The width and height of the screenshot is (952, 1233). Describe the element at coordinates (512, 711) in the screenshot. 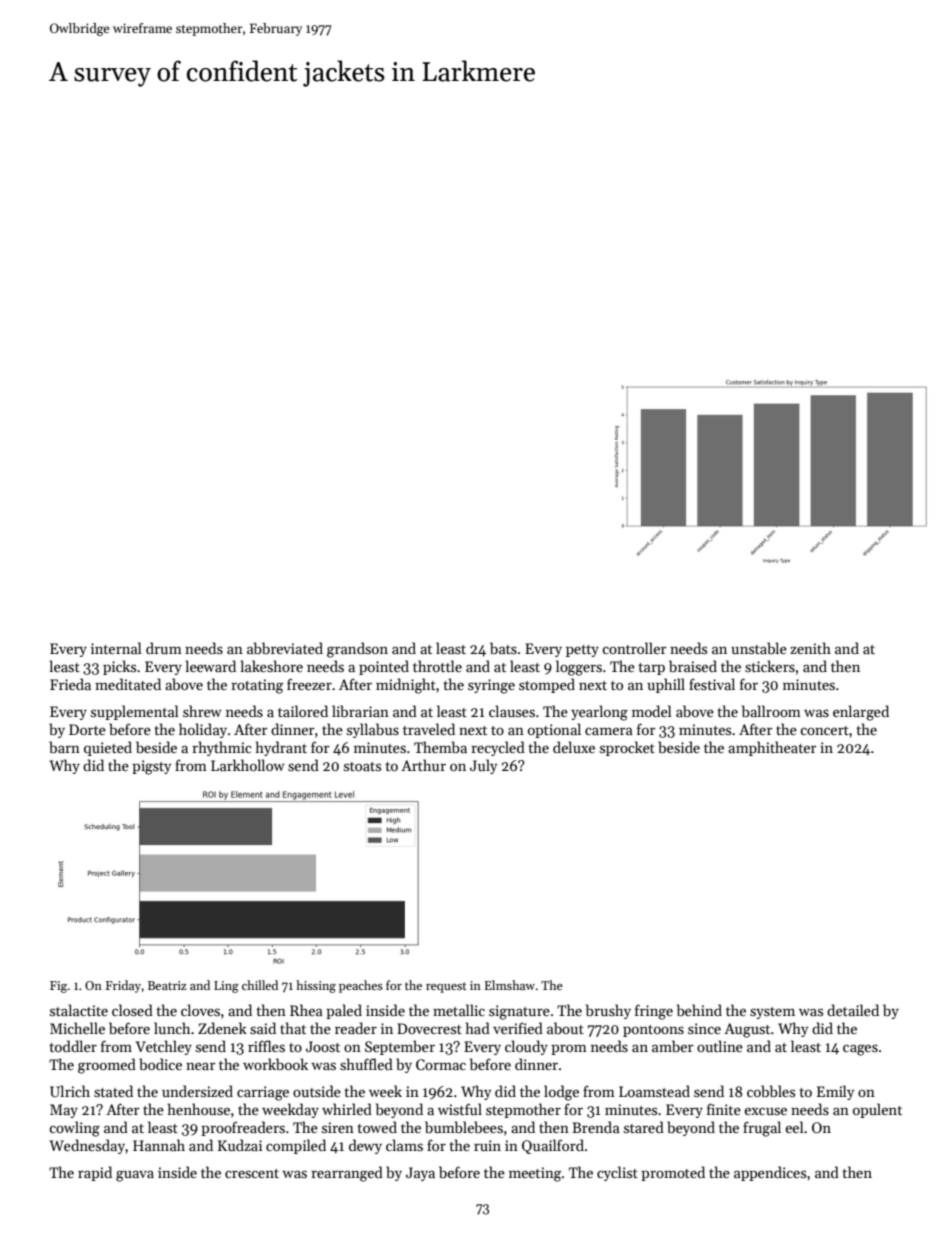

I see `clauses` at that location.
